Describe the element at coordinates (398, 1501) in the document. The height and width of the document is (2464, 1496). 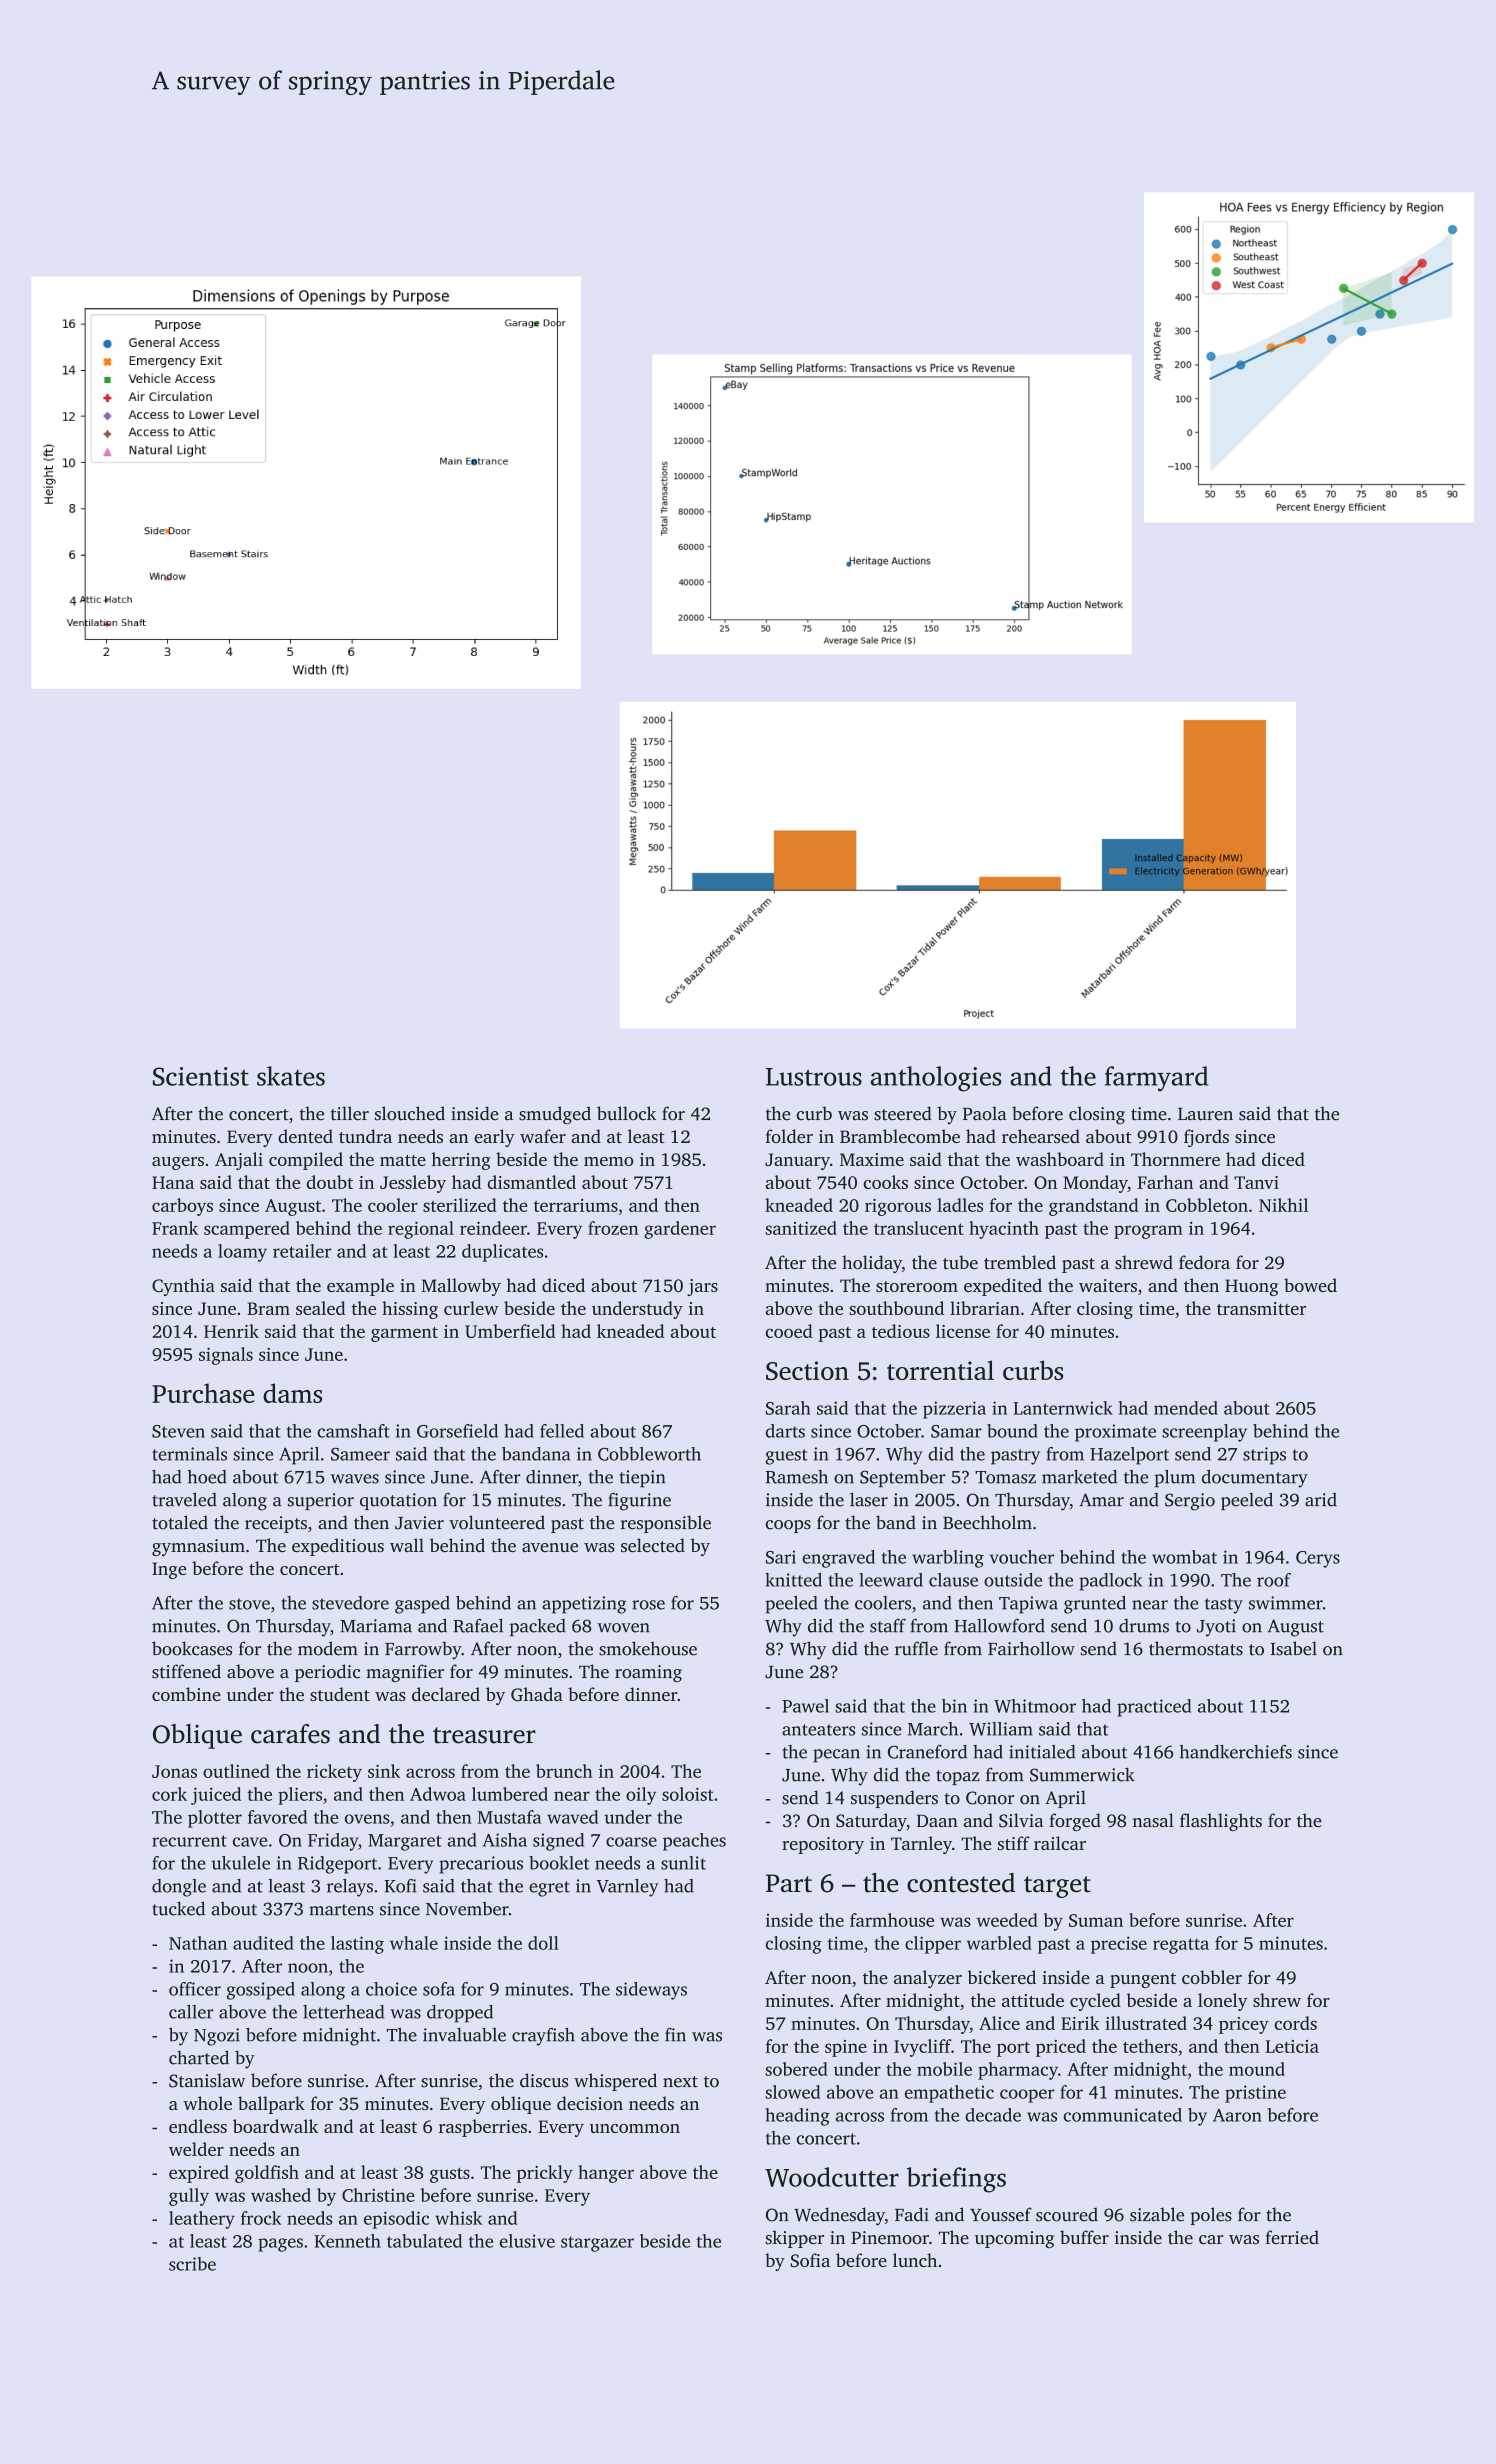
I see `quotation` at that location.
